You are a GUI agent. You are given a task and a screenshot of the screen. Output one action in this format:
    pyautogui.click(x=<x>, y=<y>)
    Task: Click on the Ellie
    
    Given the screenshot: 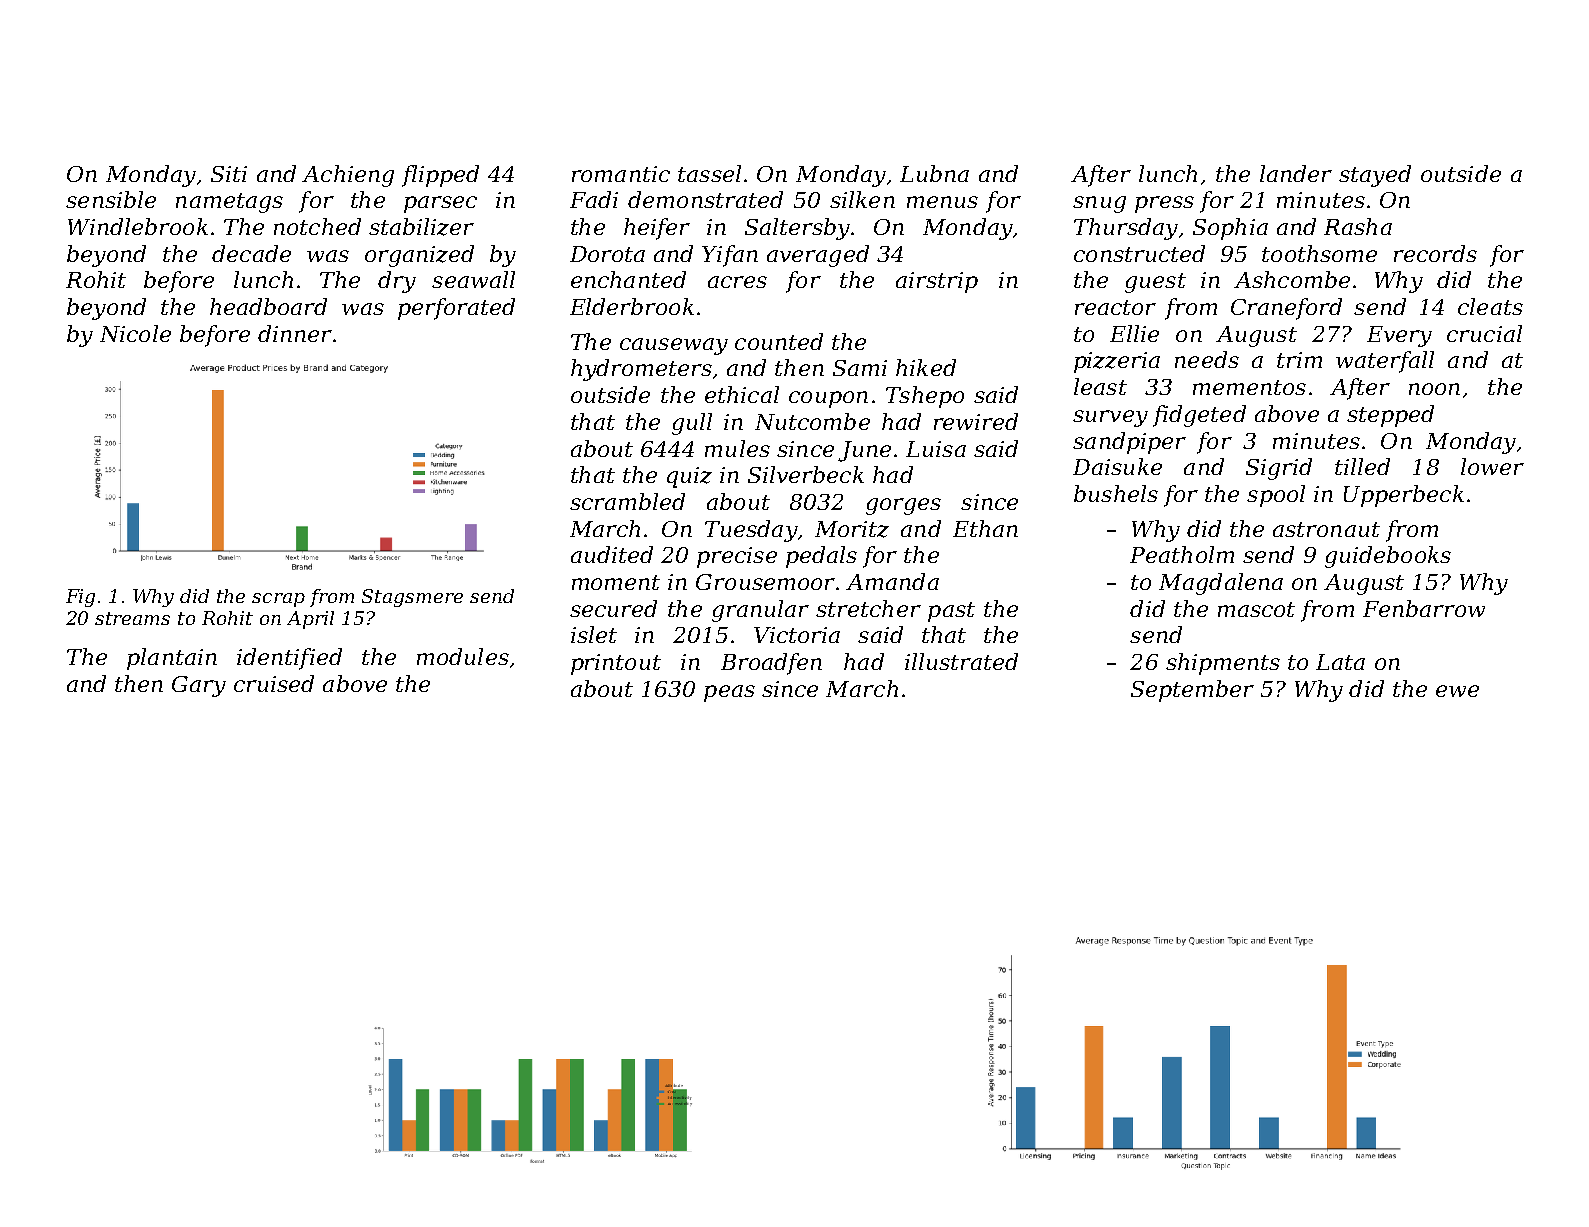 What is the action you would take?
    pyautogui.click(x=1134, y=333)
